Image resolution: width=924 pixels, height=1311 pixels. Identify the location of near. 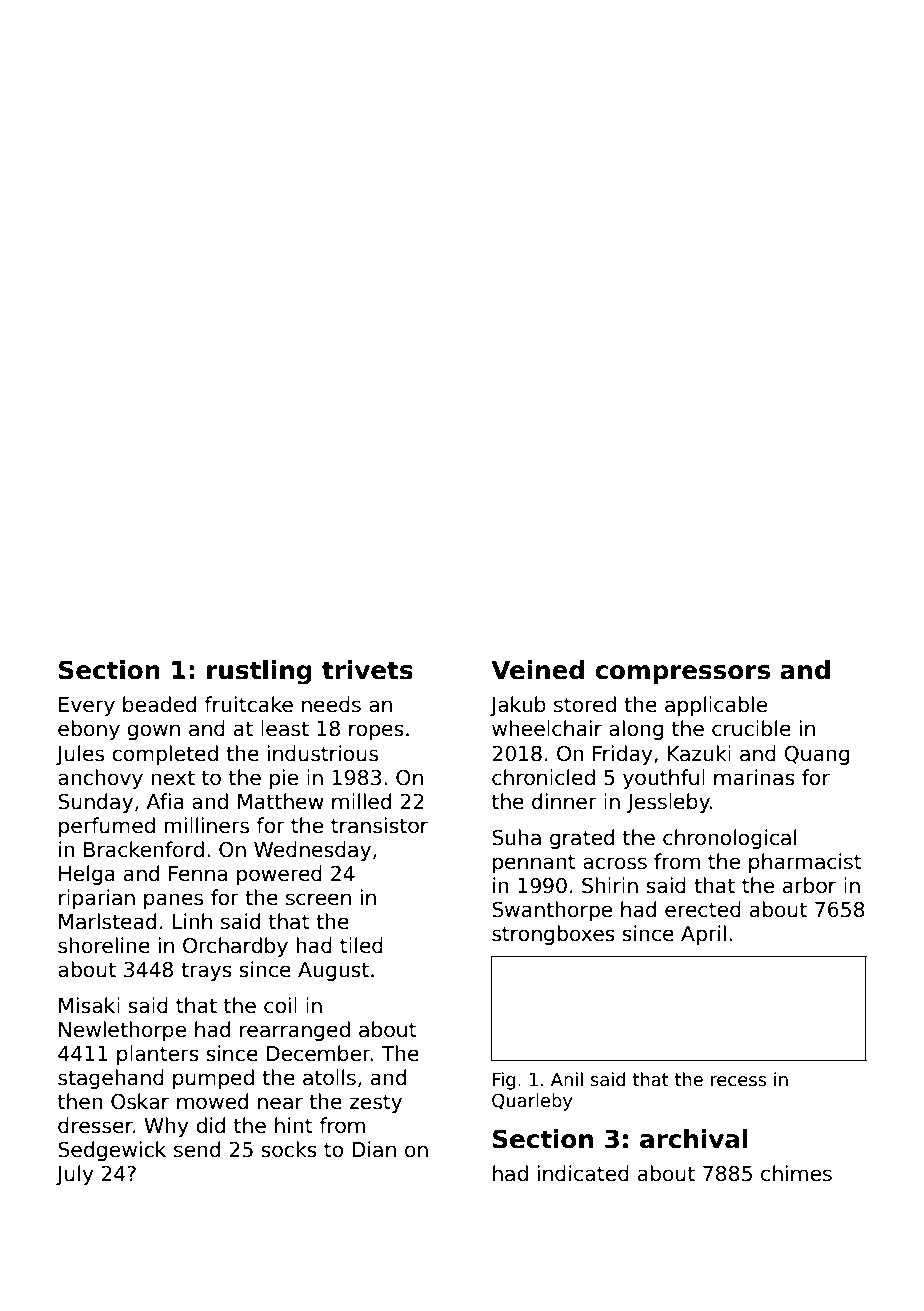
(280, 1103).
